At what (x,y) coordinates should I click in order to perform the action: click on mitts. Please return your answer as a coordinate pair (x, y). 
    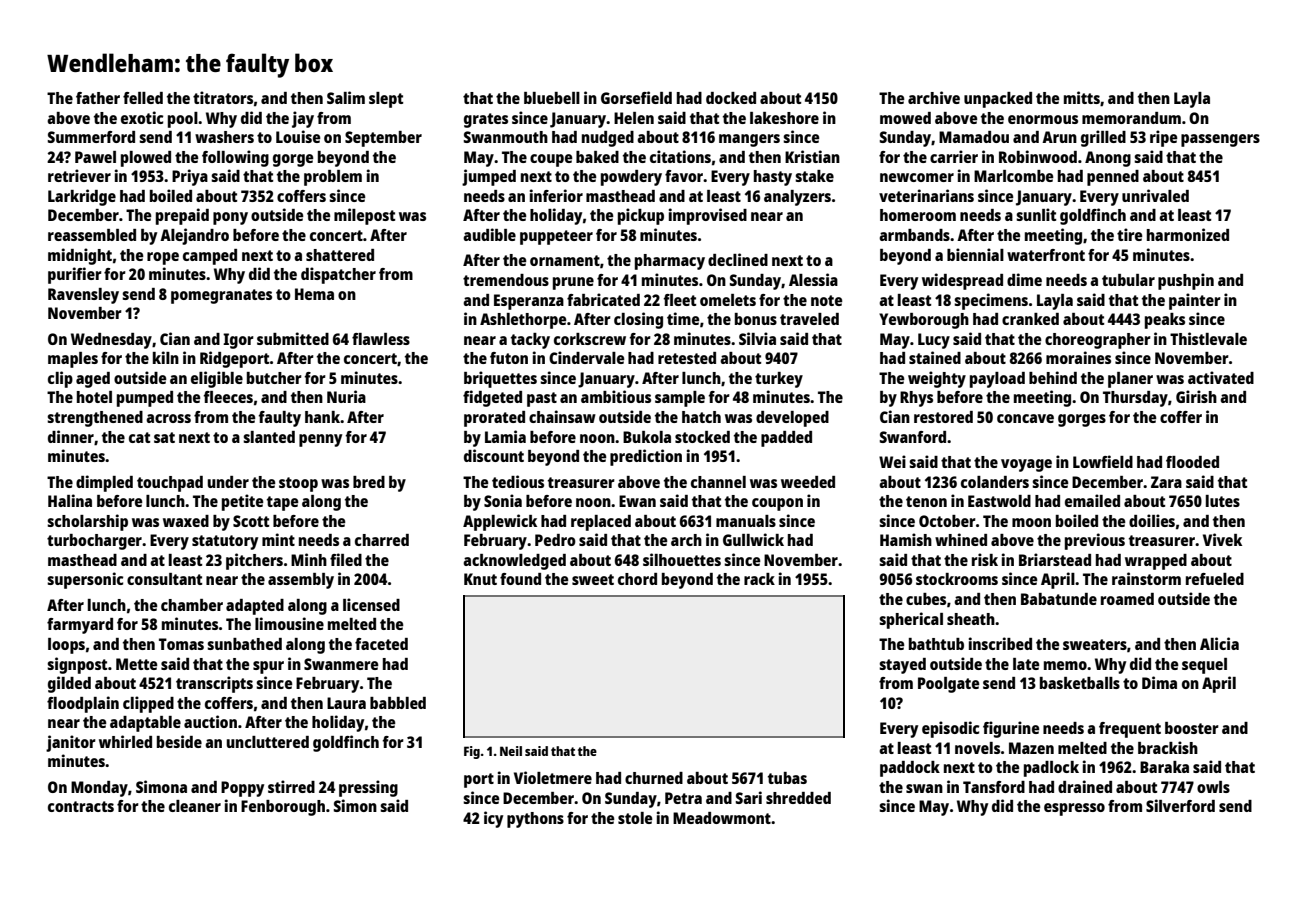
    Looking at the image, I should click on (1082, 97).
